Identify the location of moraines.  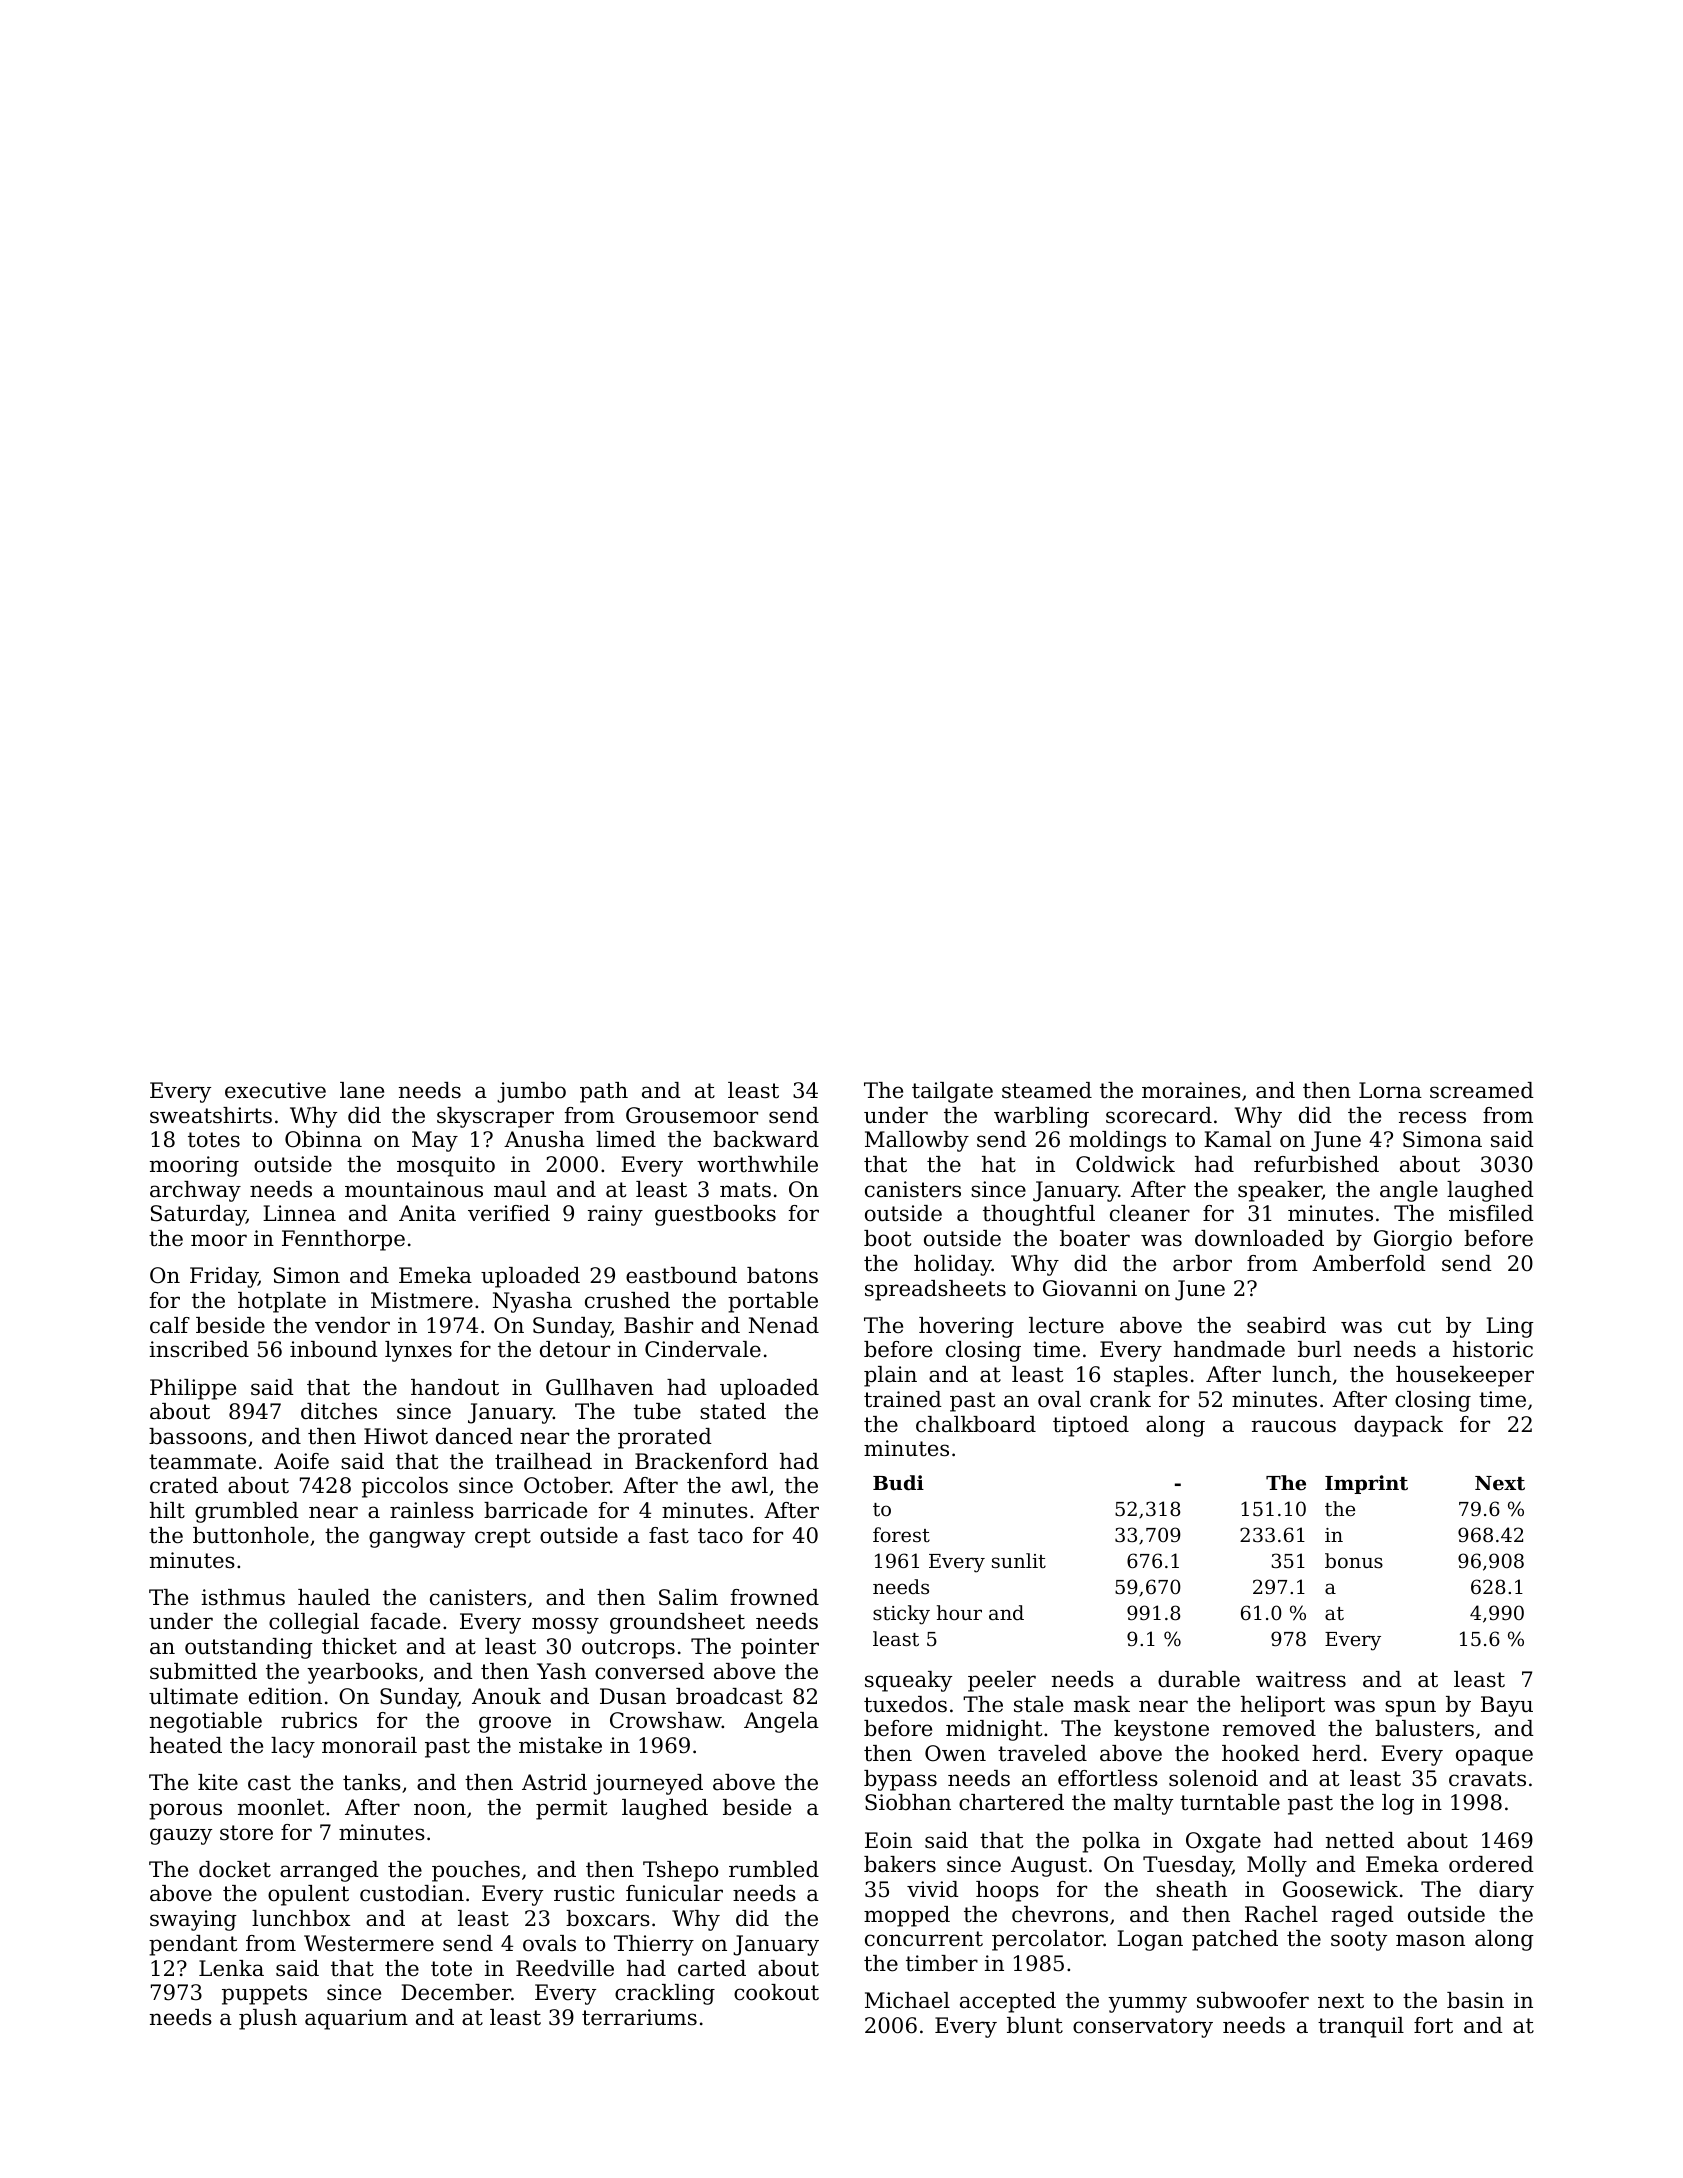
(1191, 1090).
